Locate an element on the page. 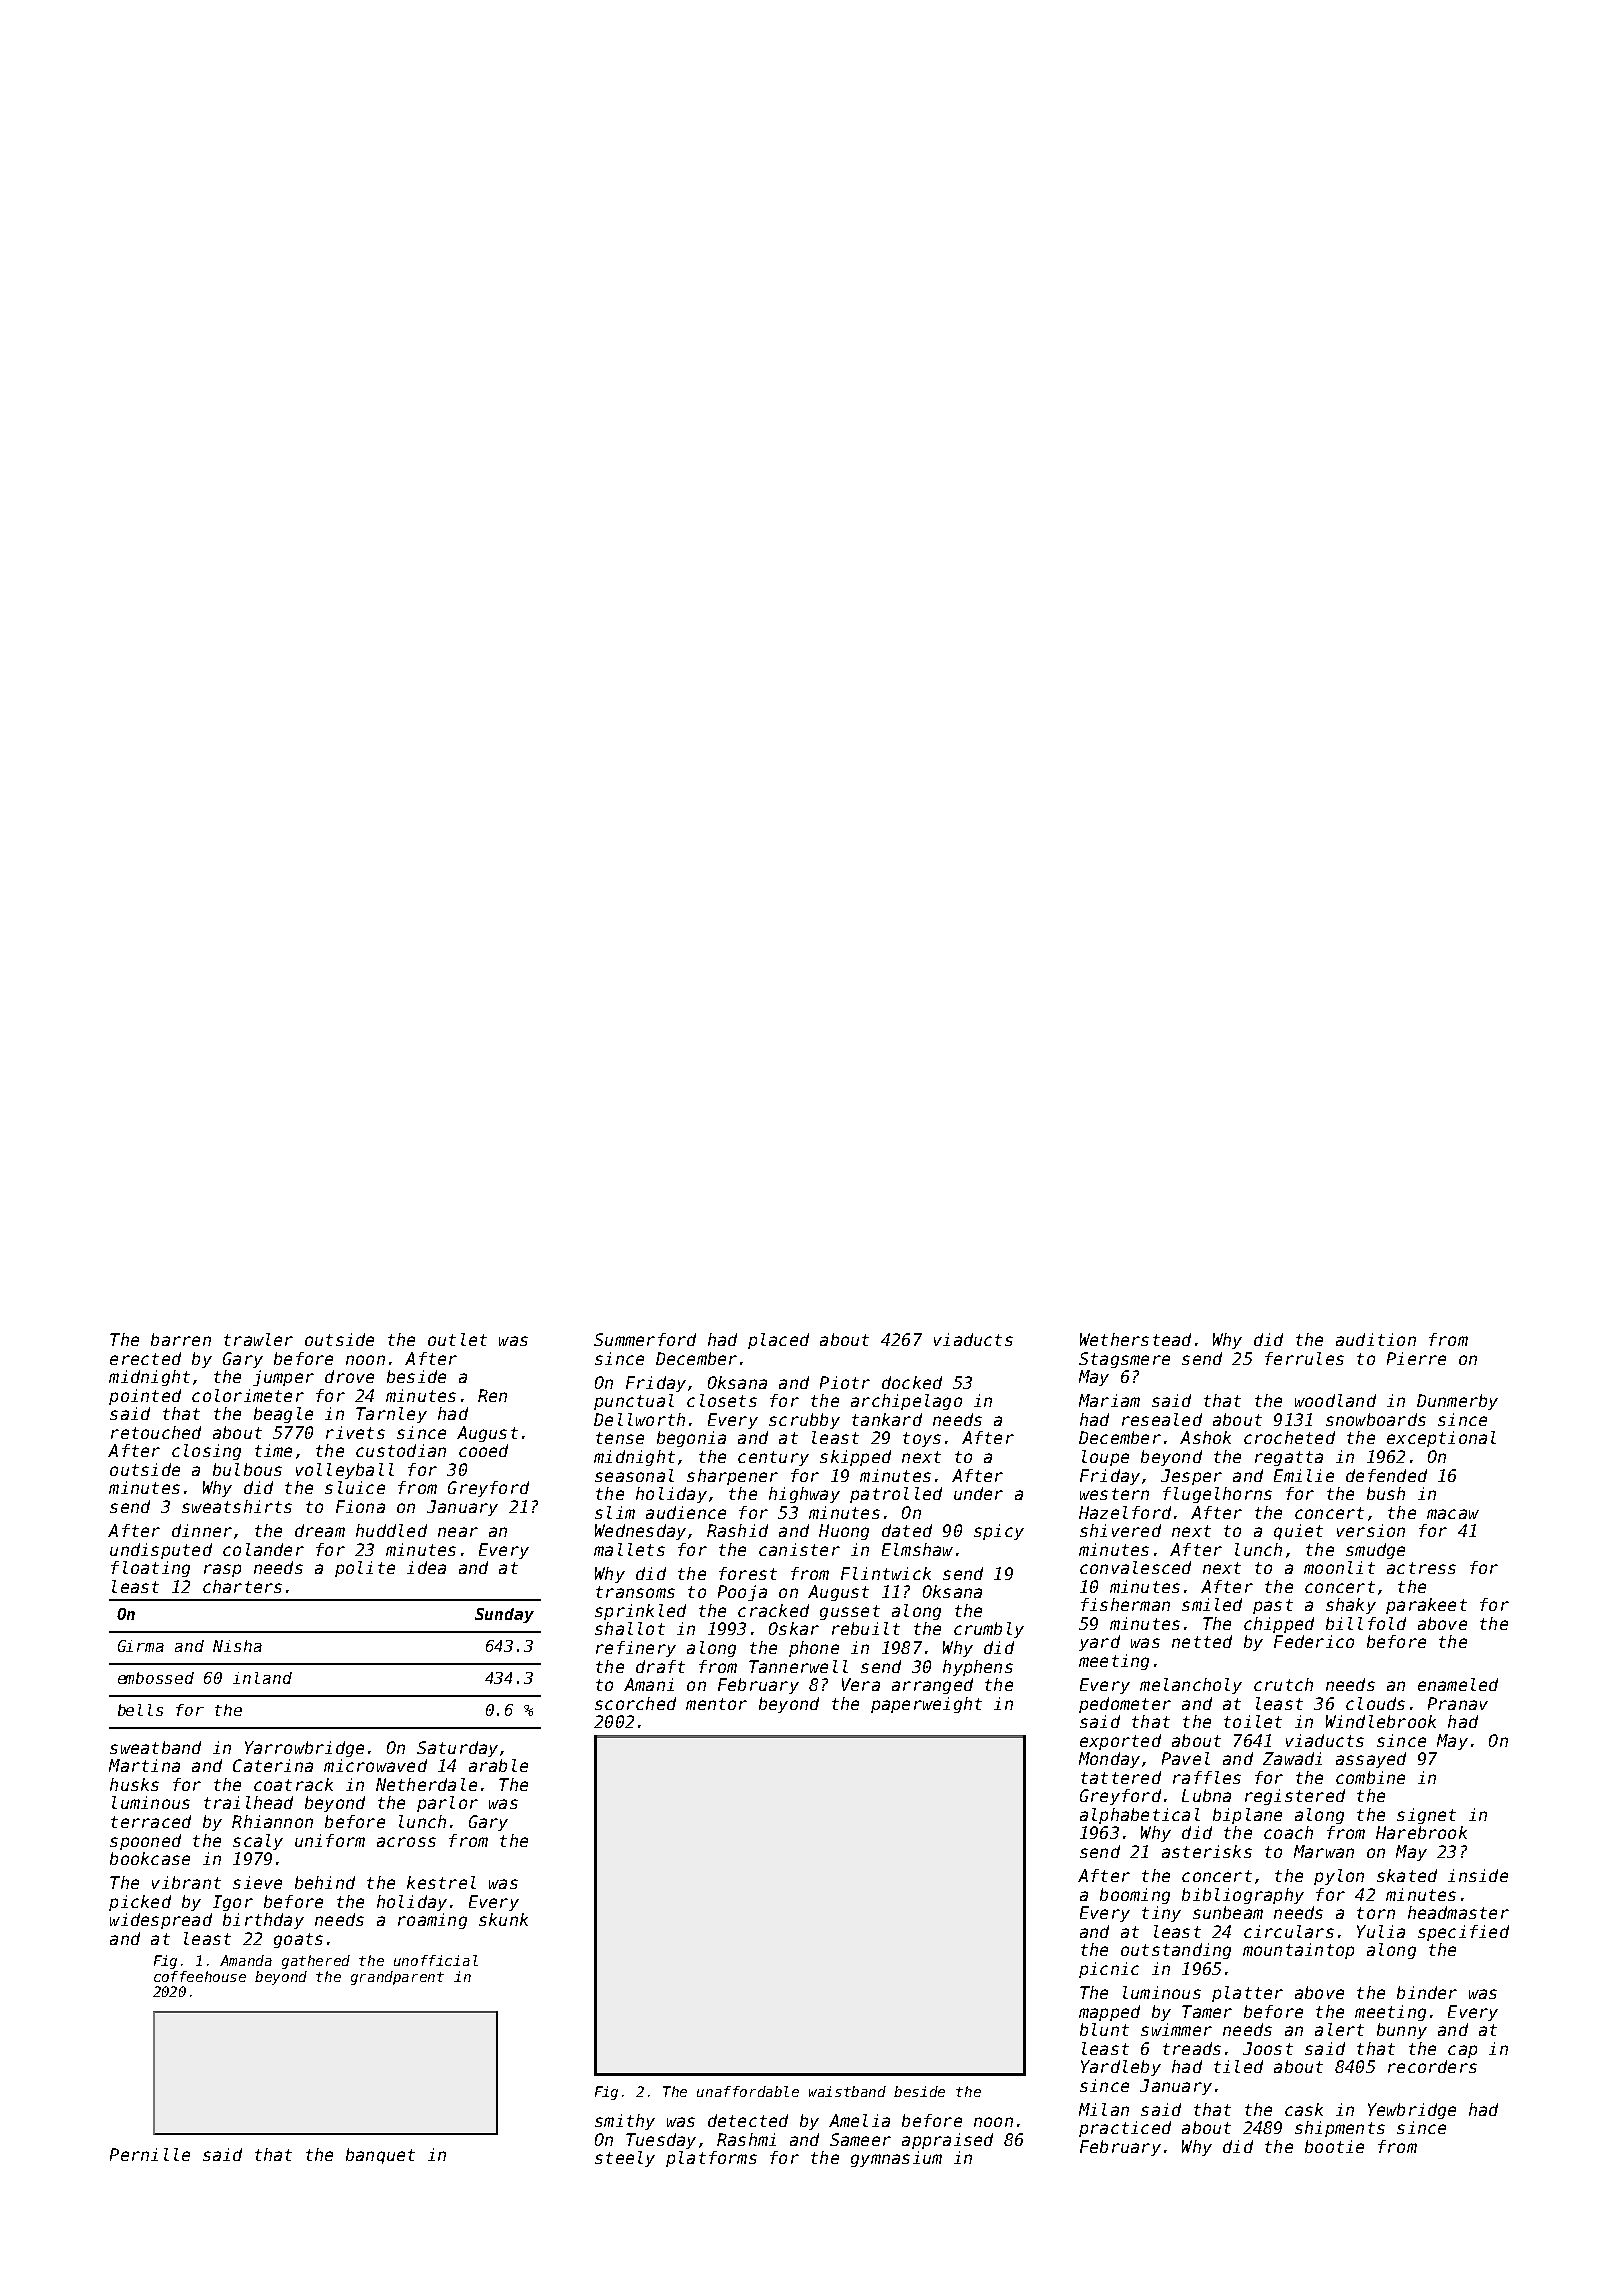  skunk is located at coordinates (503, 1919).
